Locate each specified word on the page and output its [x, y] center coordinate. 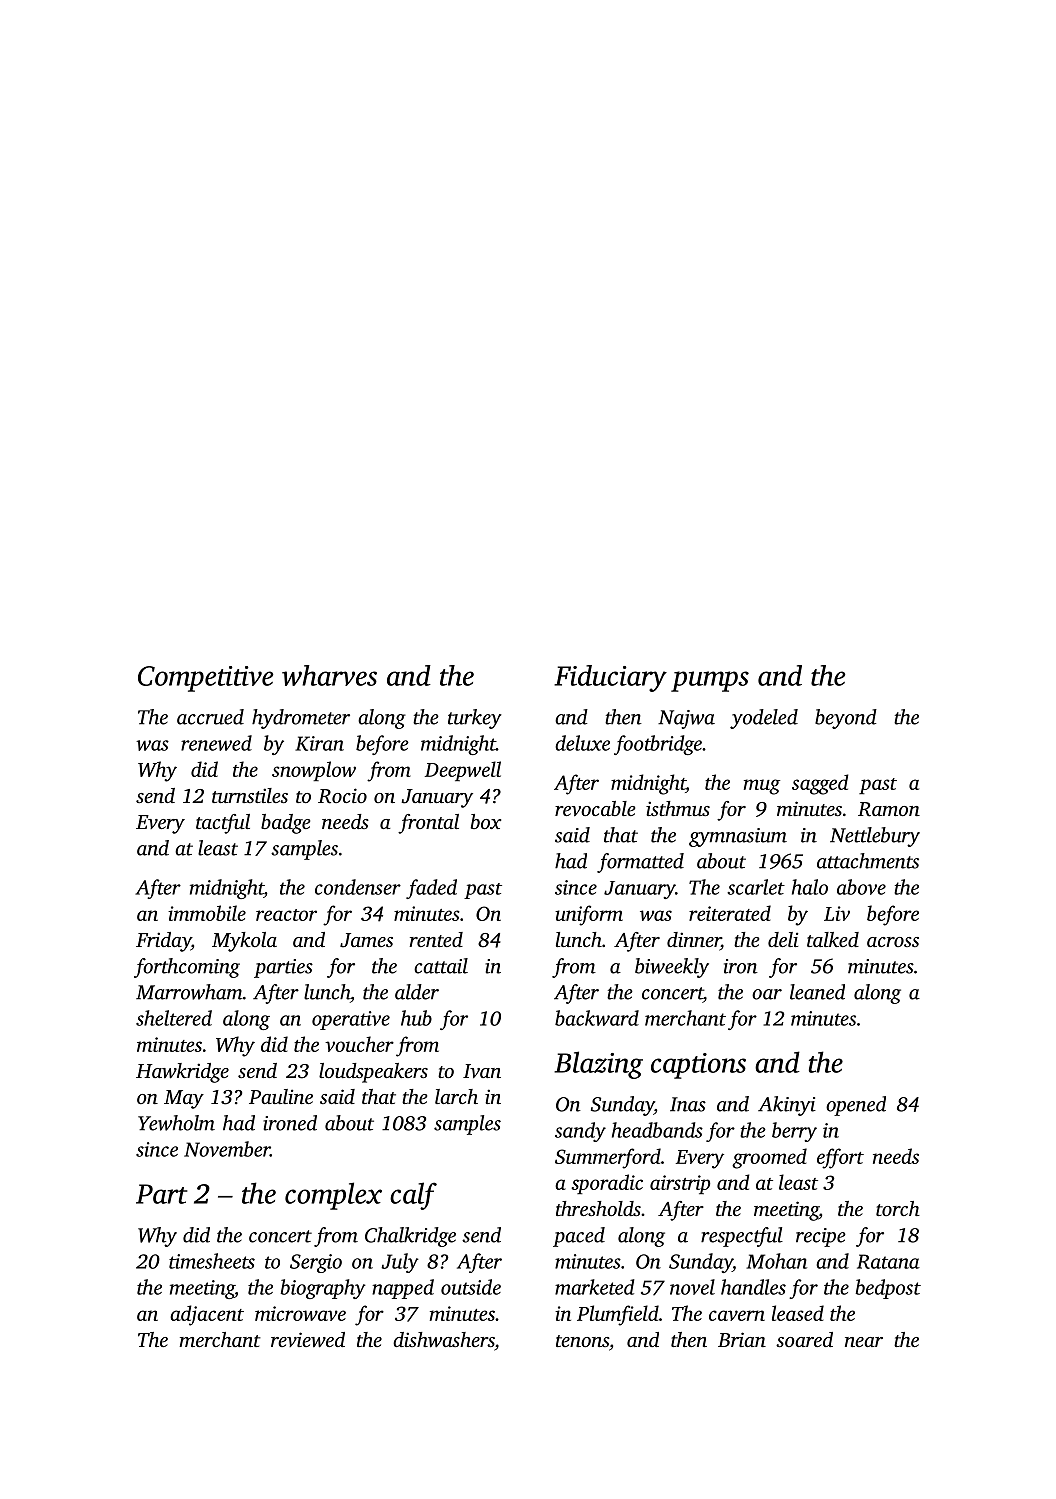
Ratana [888, 1261]
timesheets [212, 1261]
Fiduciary [610, 678]
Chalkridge [410, 1237]
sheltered [174, 1018]
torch [898, 1208]
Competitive [206, 679]
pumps [710, 681]
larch [456, 1096]
